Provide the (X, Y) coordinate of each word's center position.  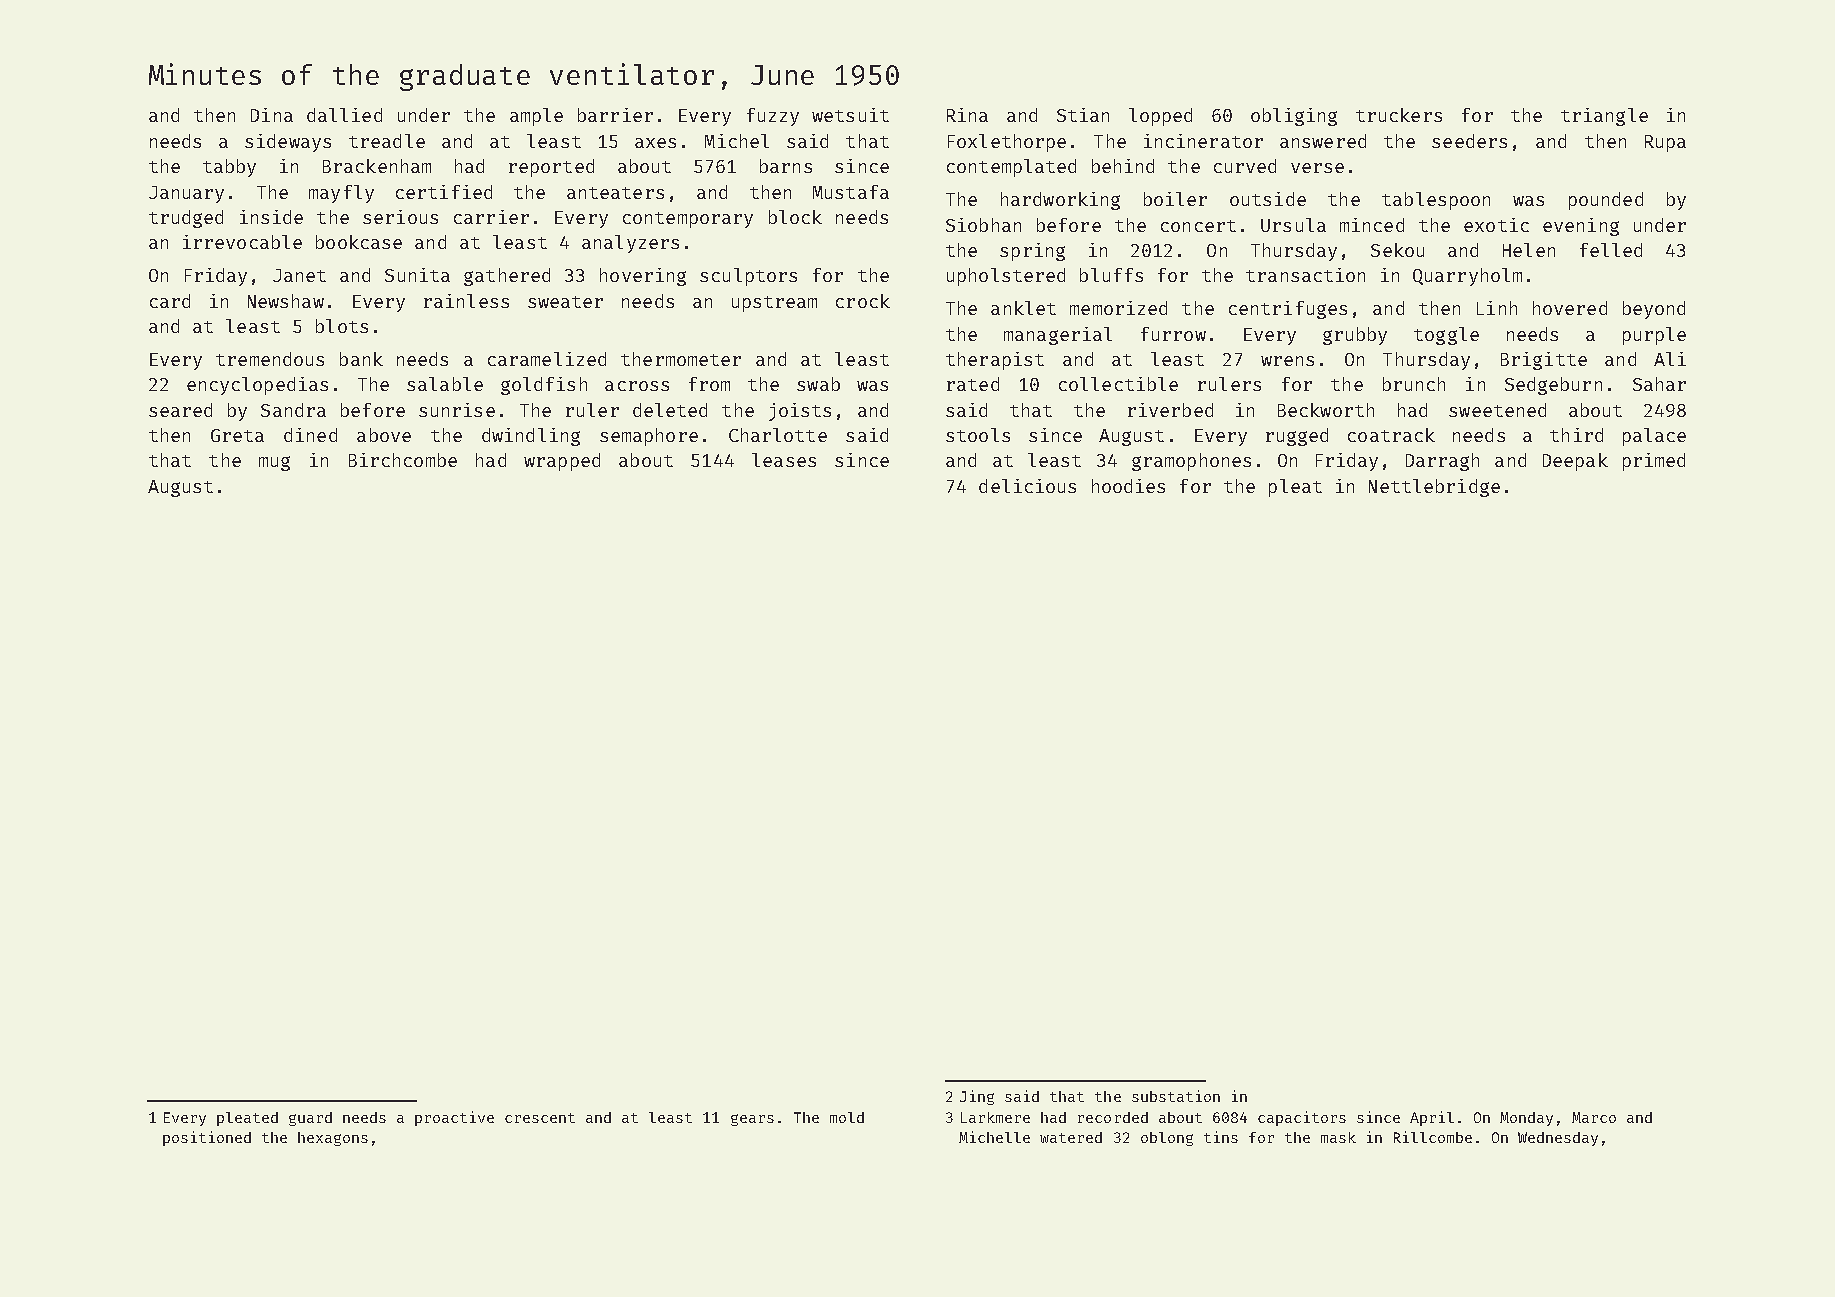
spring (1032, 252)
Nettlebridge (1434, 488)
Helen (1529, 250)
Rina (967, 115)
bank (361, 359)
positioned (207, 1138)
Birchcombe (403, 460)
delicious (1027, 486)
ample (536, 117)
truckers (1399, 115)
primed (1654, 462)
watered (1071, 1137)
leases (784, 460)
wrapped (562, 462)
